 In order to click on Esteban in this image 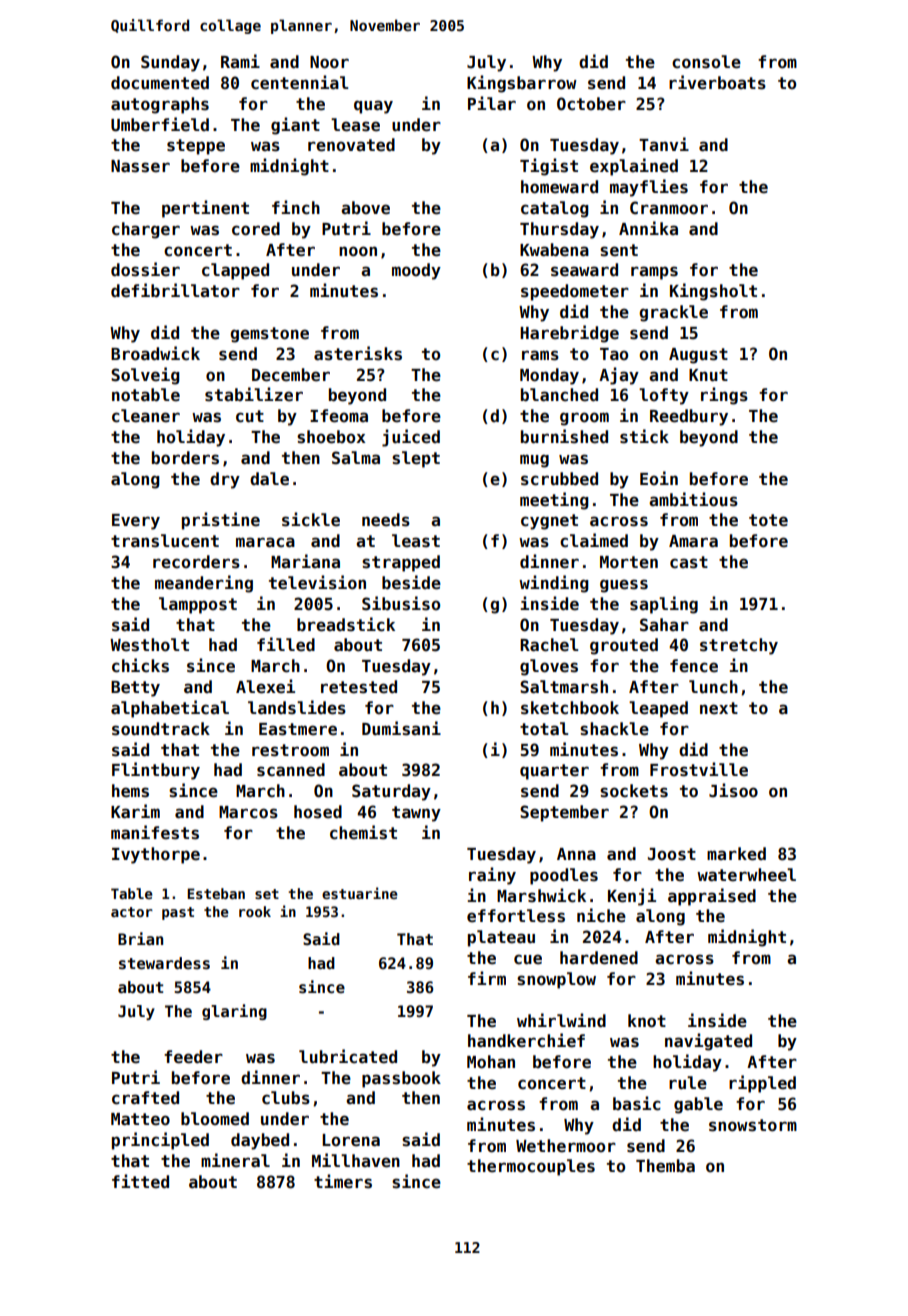, I will do `click(216, 893)`.
